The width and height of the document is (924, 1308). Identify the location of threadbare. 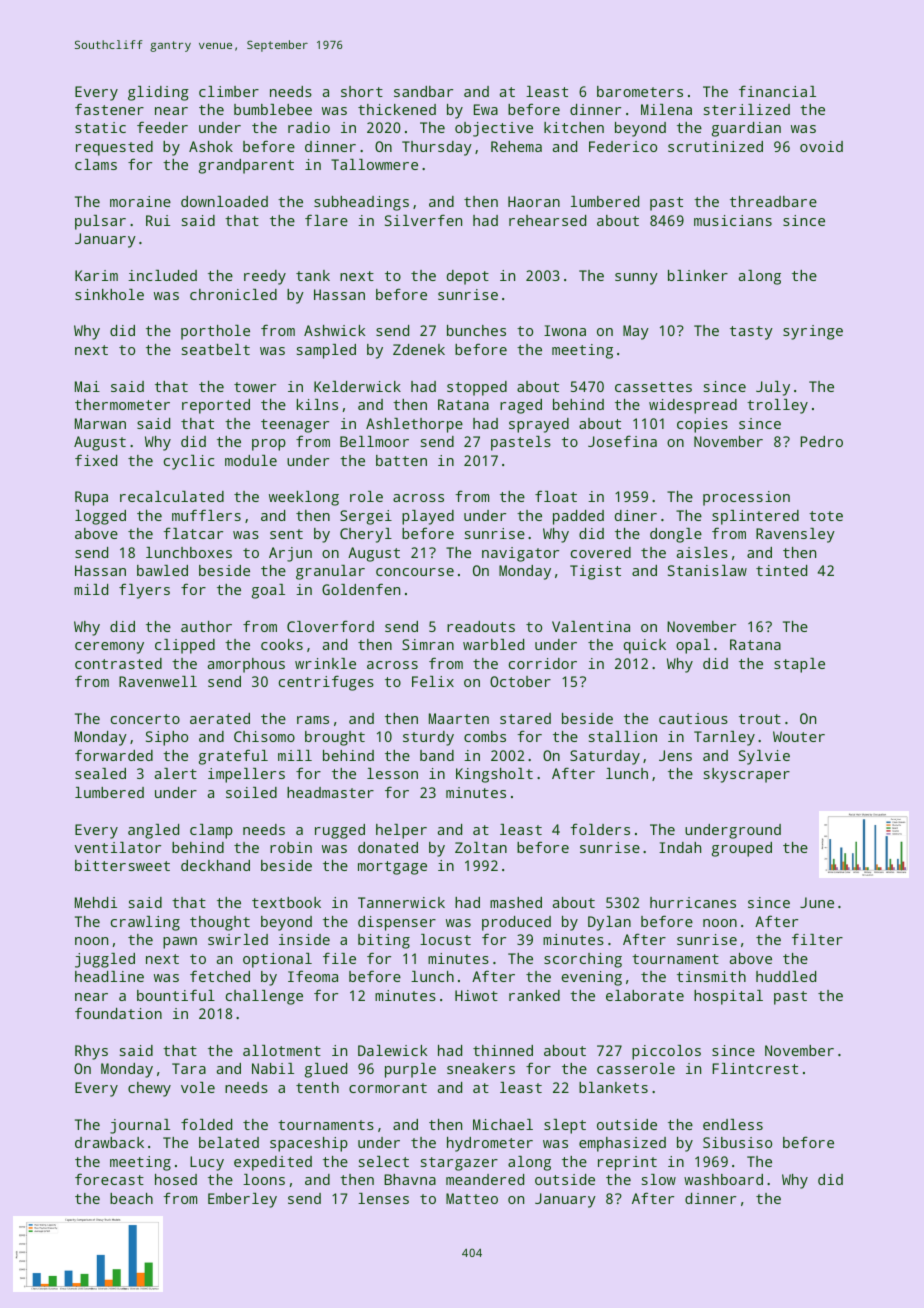
(773, 201).
